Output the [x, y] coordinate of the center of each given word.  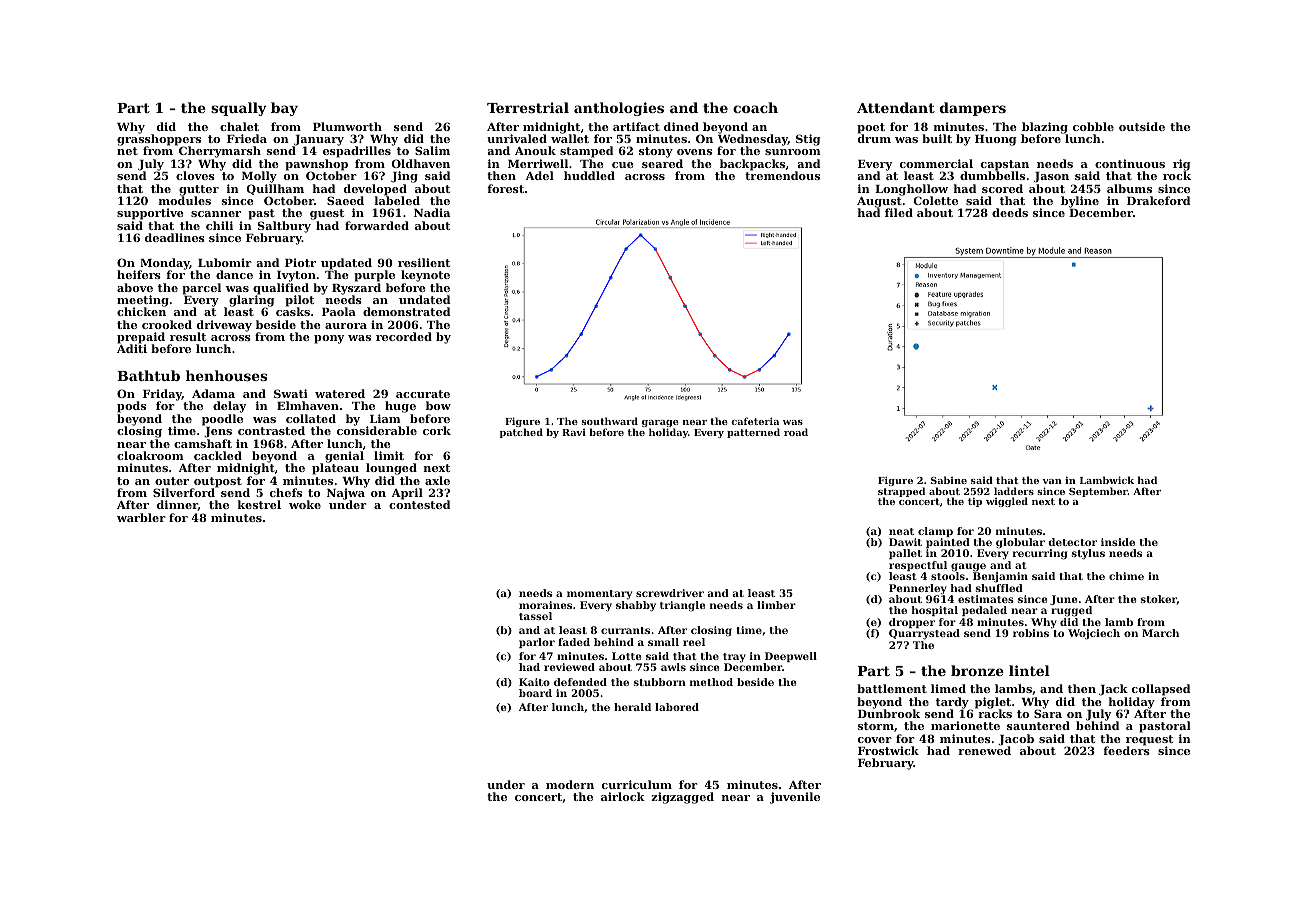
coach [755, 107]
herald [632, 707]
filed [899, 212]
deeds [1010, 212]
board [535, 693]
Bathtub [148, 375]
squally [239, 109]
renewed [984, 750]
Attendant [896, 107]
